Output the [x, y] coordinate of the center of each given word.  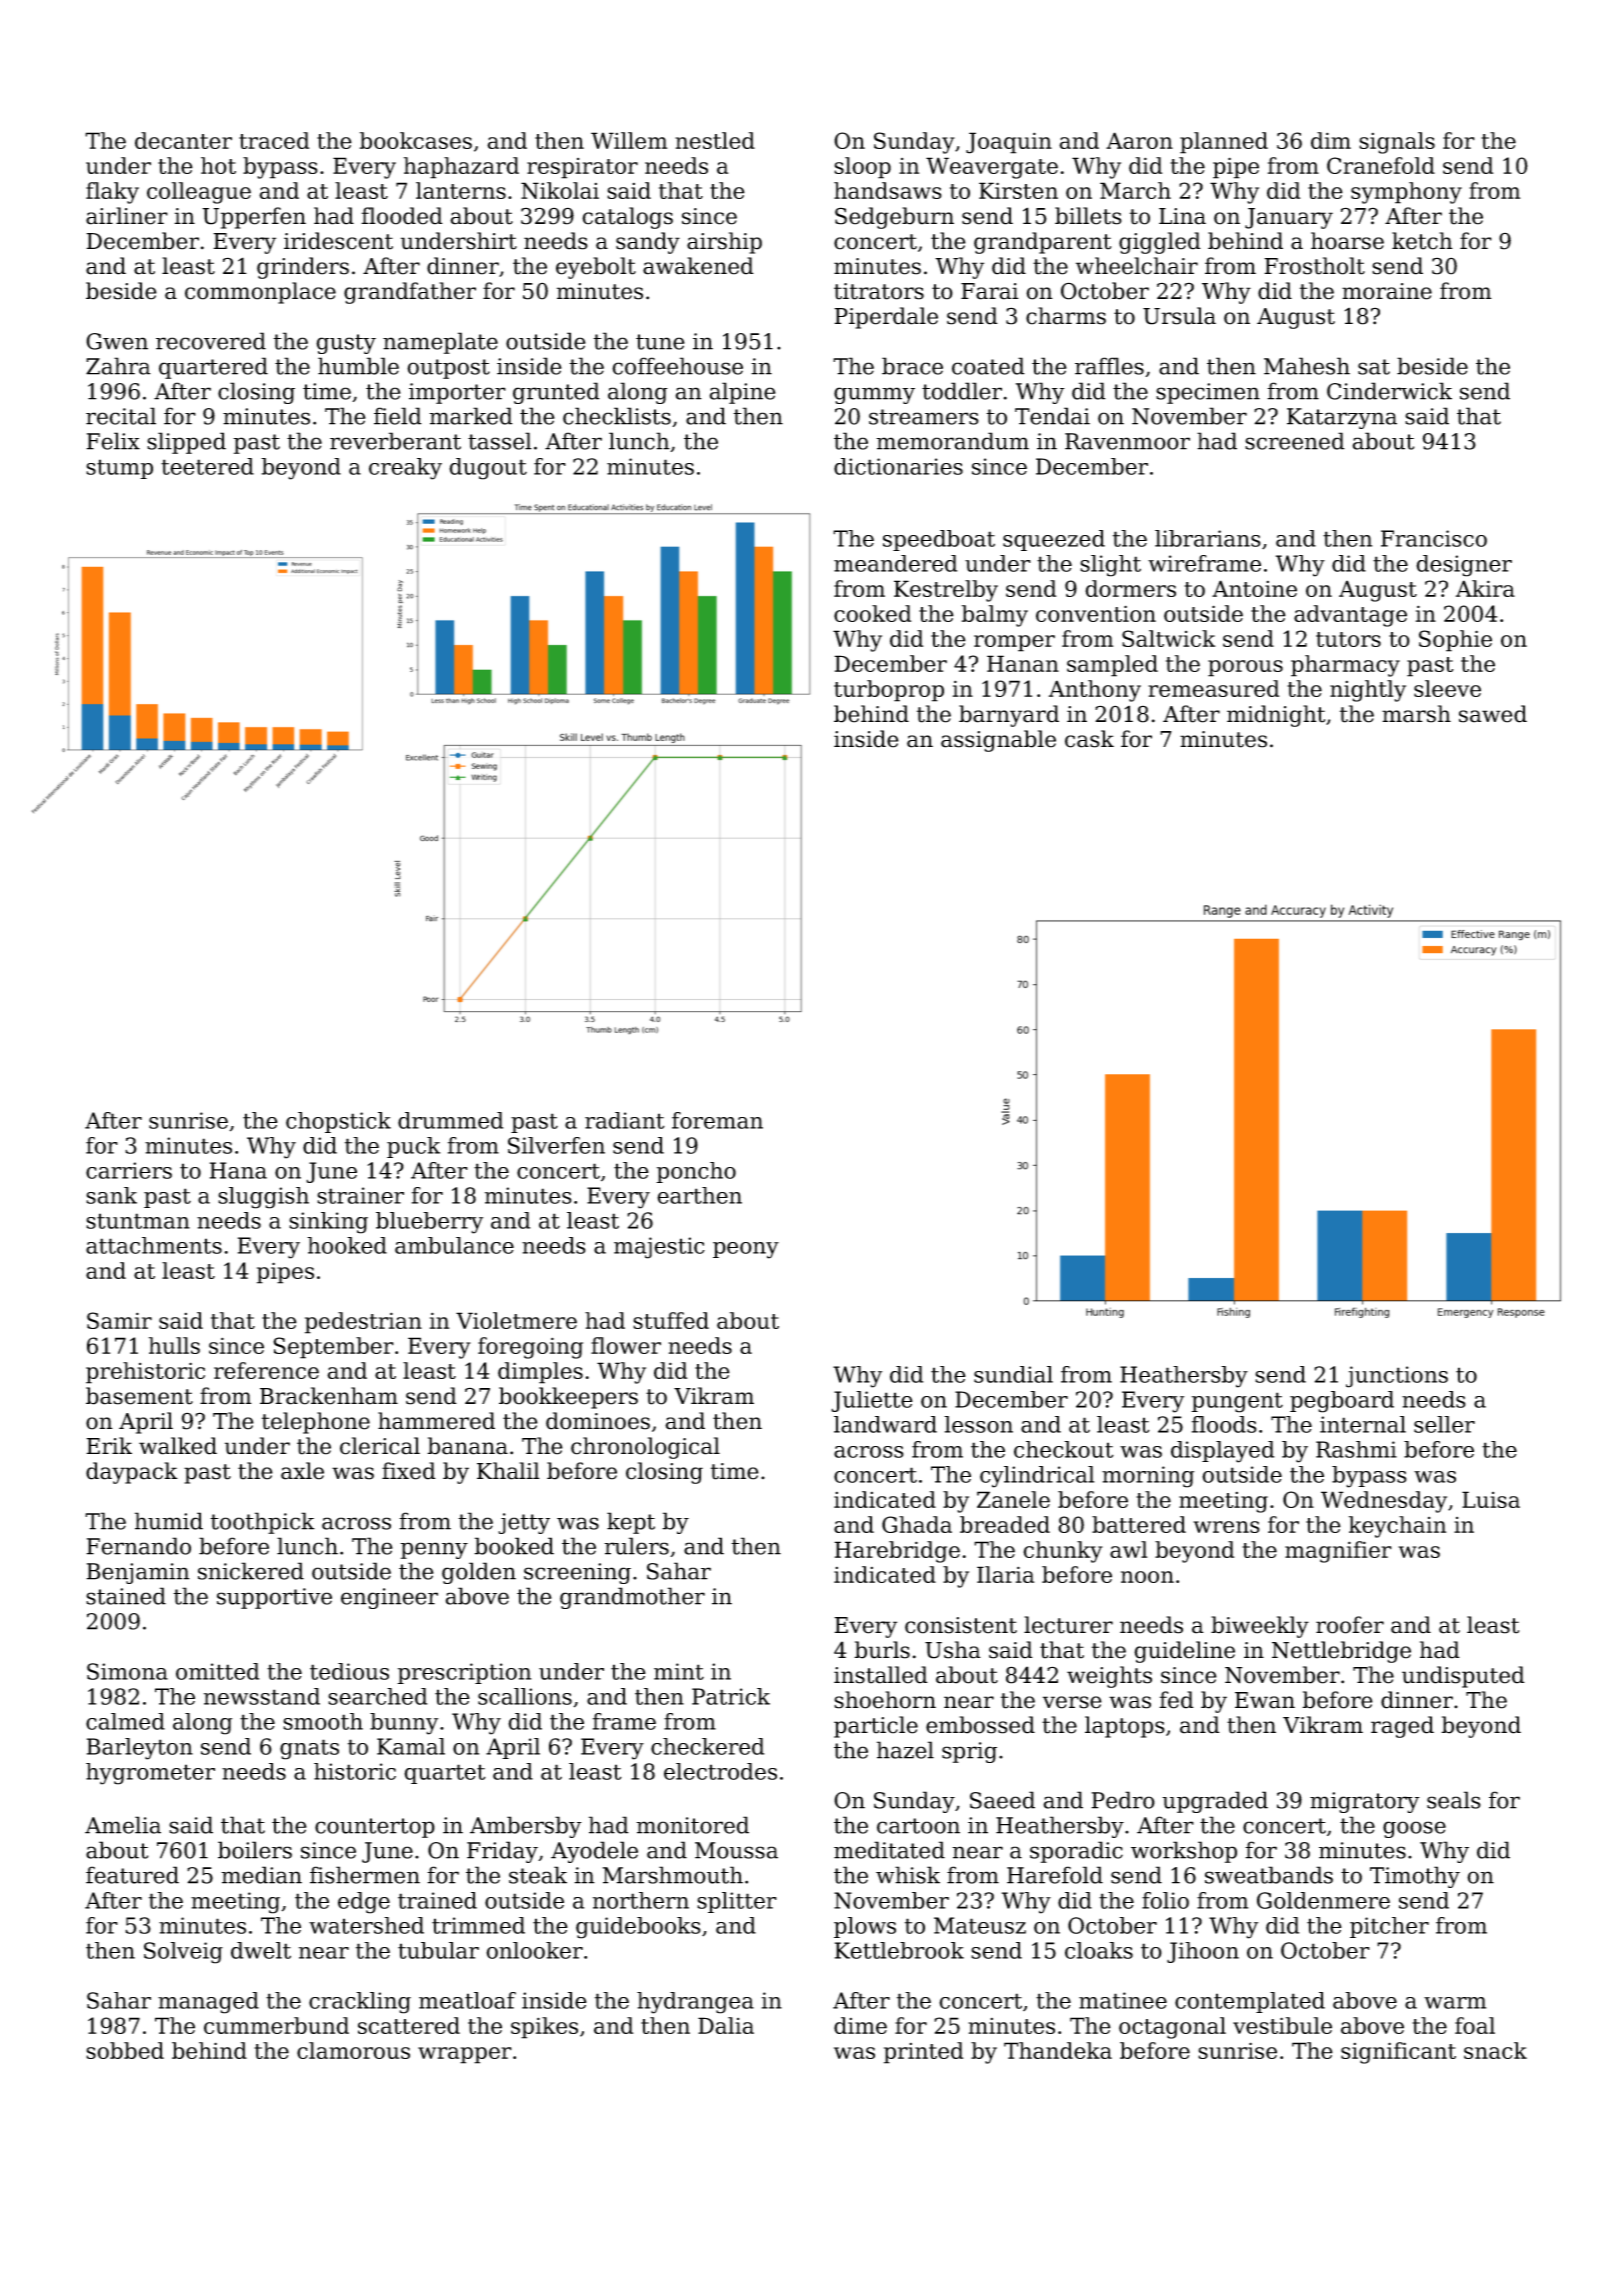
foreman [717, 1120]
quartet [445, 1774]
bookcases [416, 140]
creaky [405, 469]
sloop [862, 168]
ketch [1422, 241]
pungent [1237, 1402]
